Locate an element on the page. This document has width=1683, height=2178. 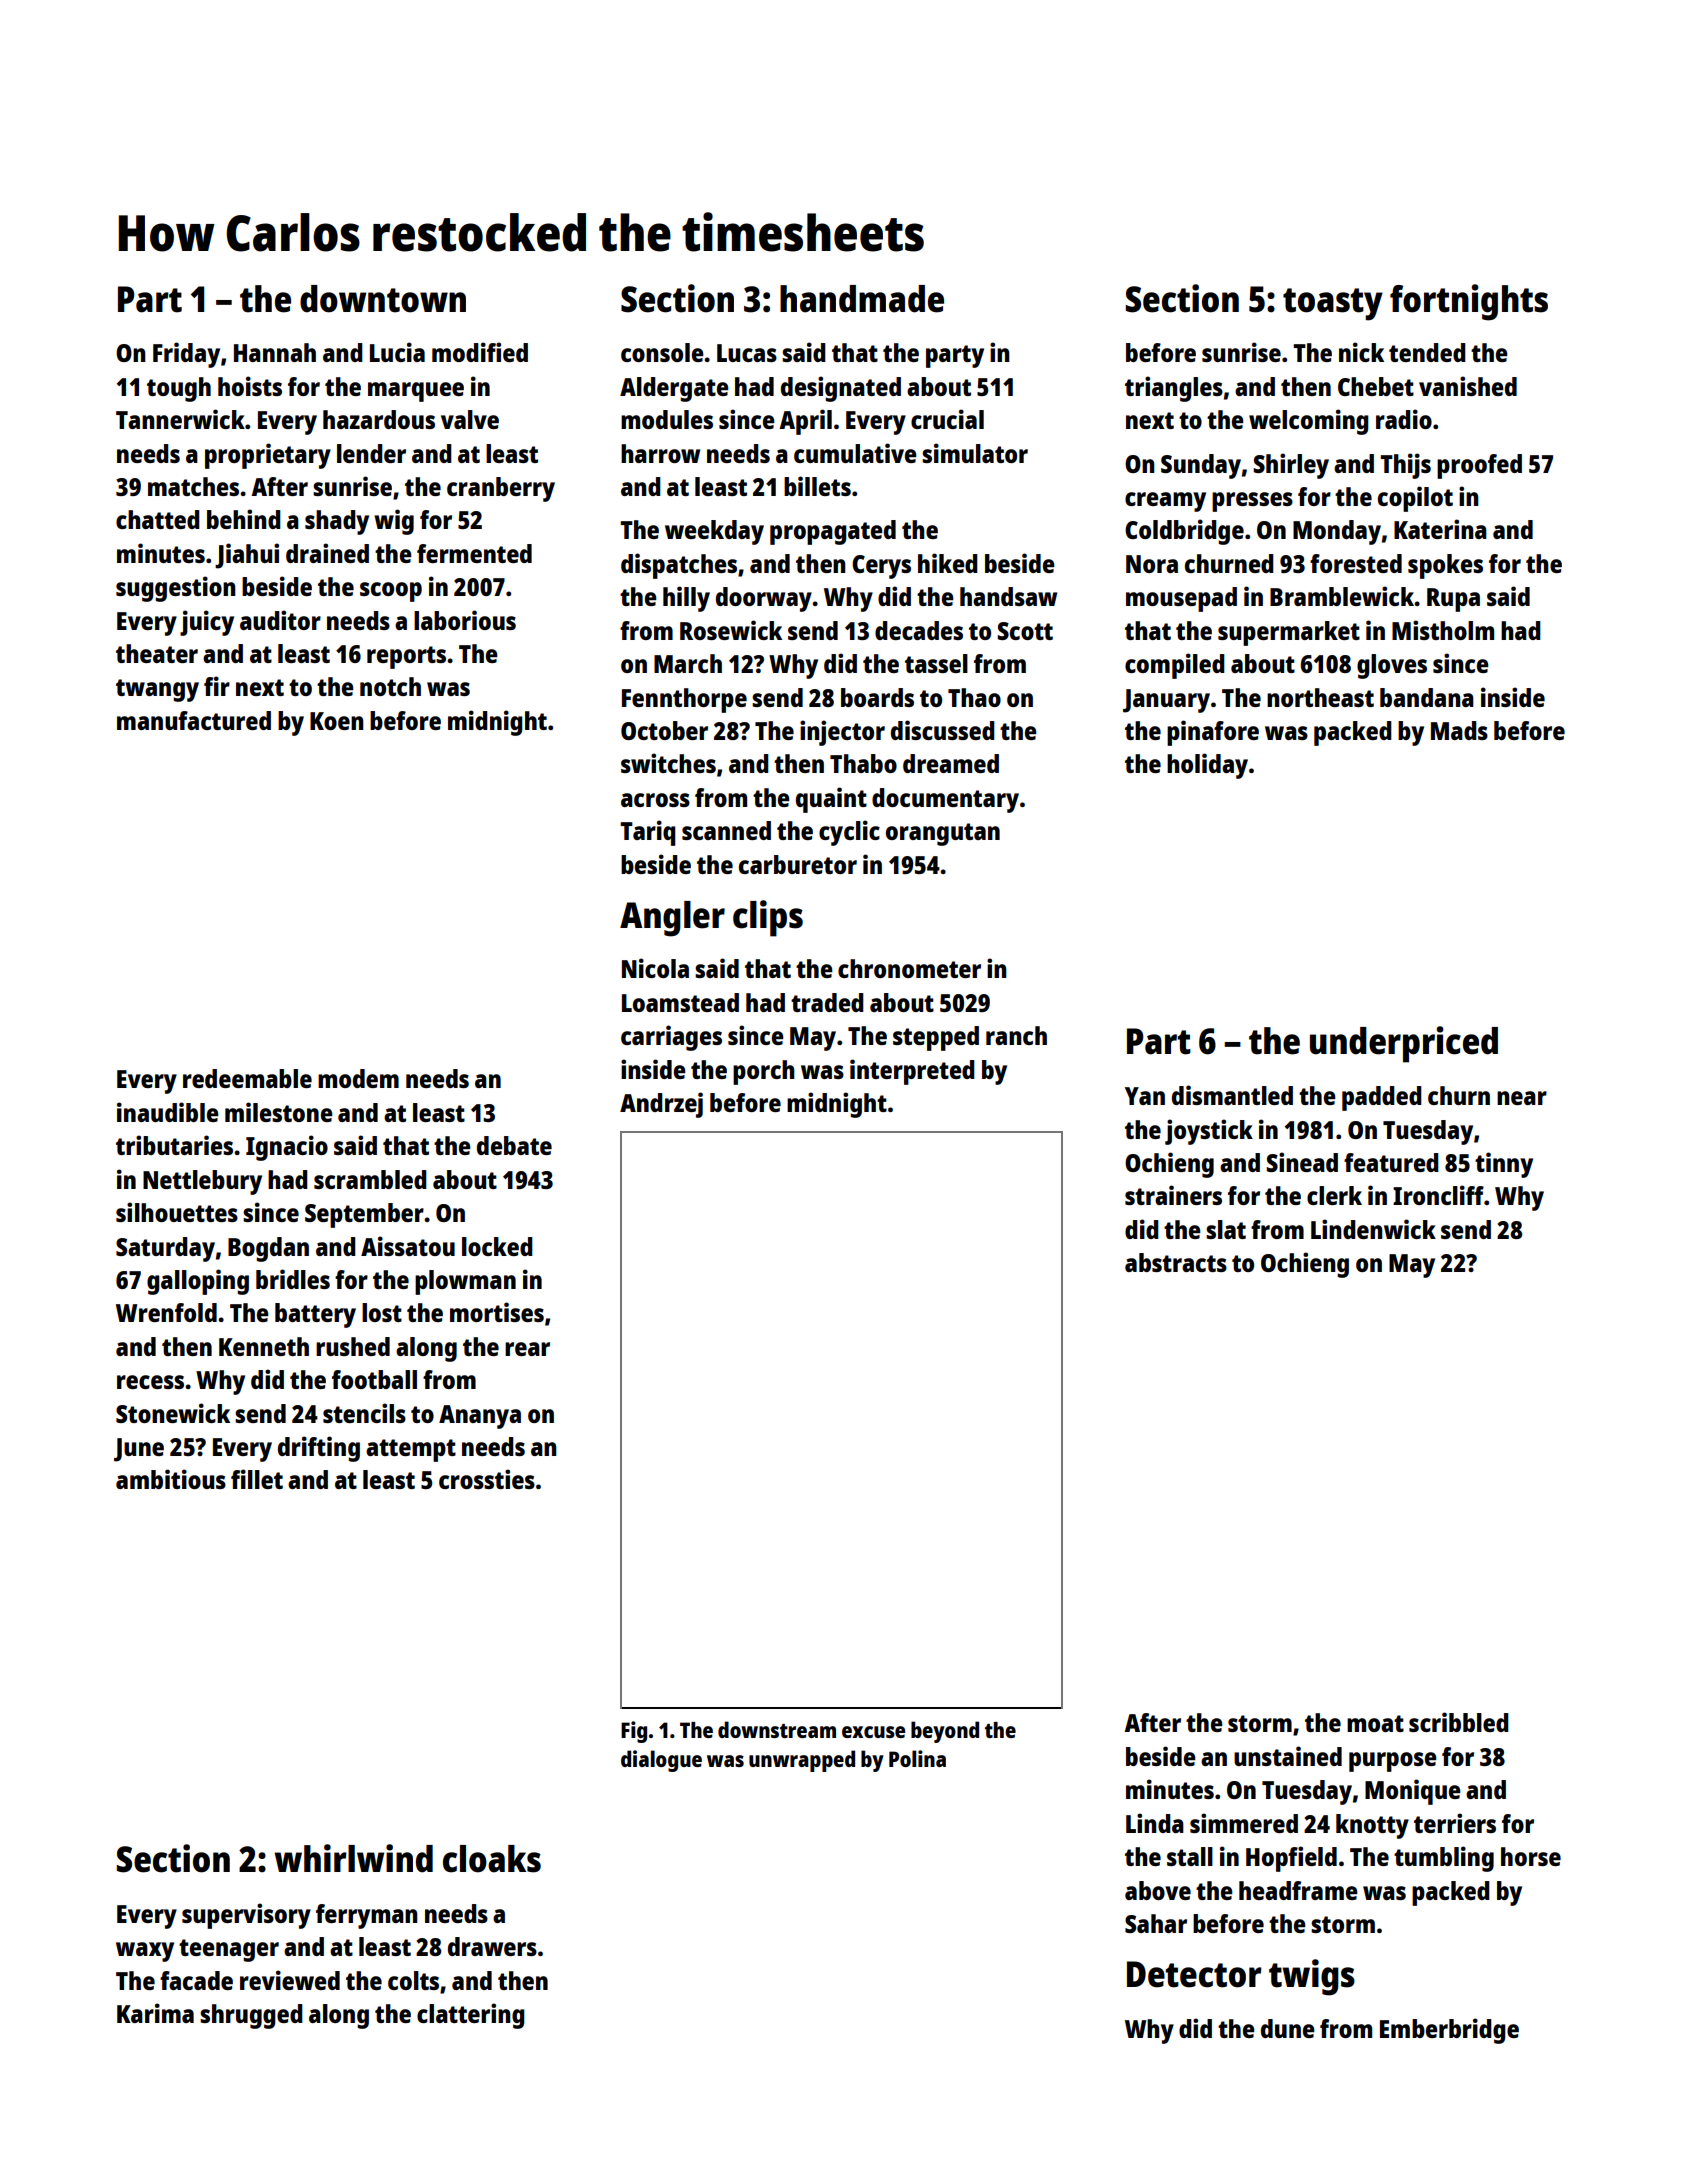
dune is located at coordinates (1287, 2028).
